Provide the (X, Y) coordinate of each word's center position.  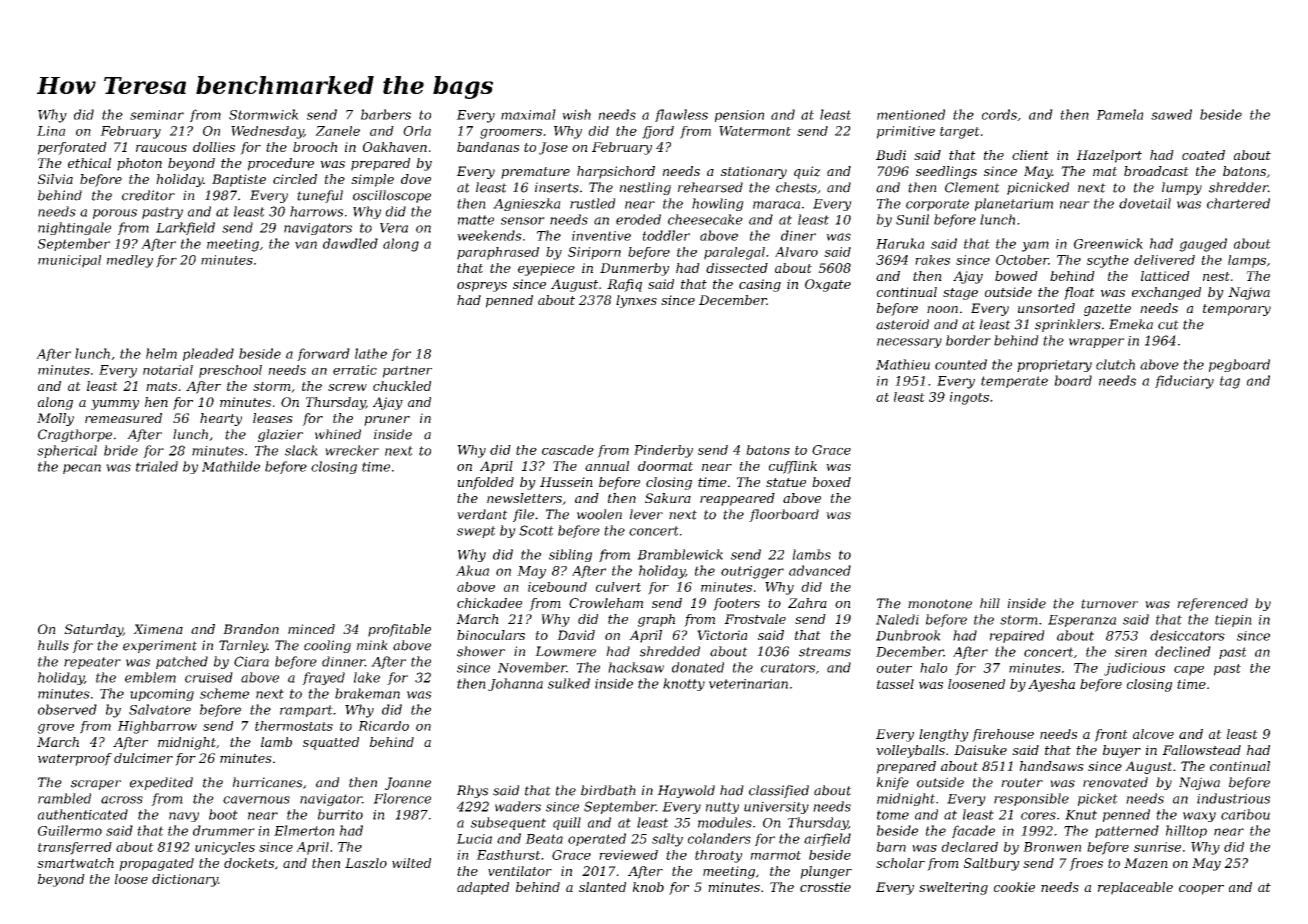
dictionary (185, 880)
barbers (386, 114)
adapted (483, 888)
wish (576, 114)
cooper (1201, 890)
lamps (1247, 261)
